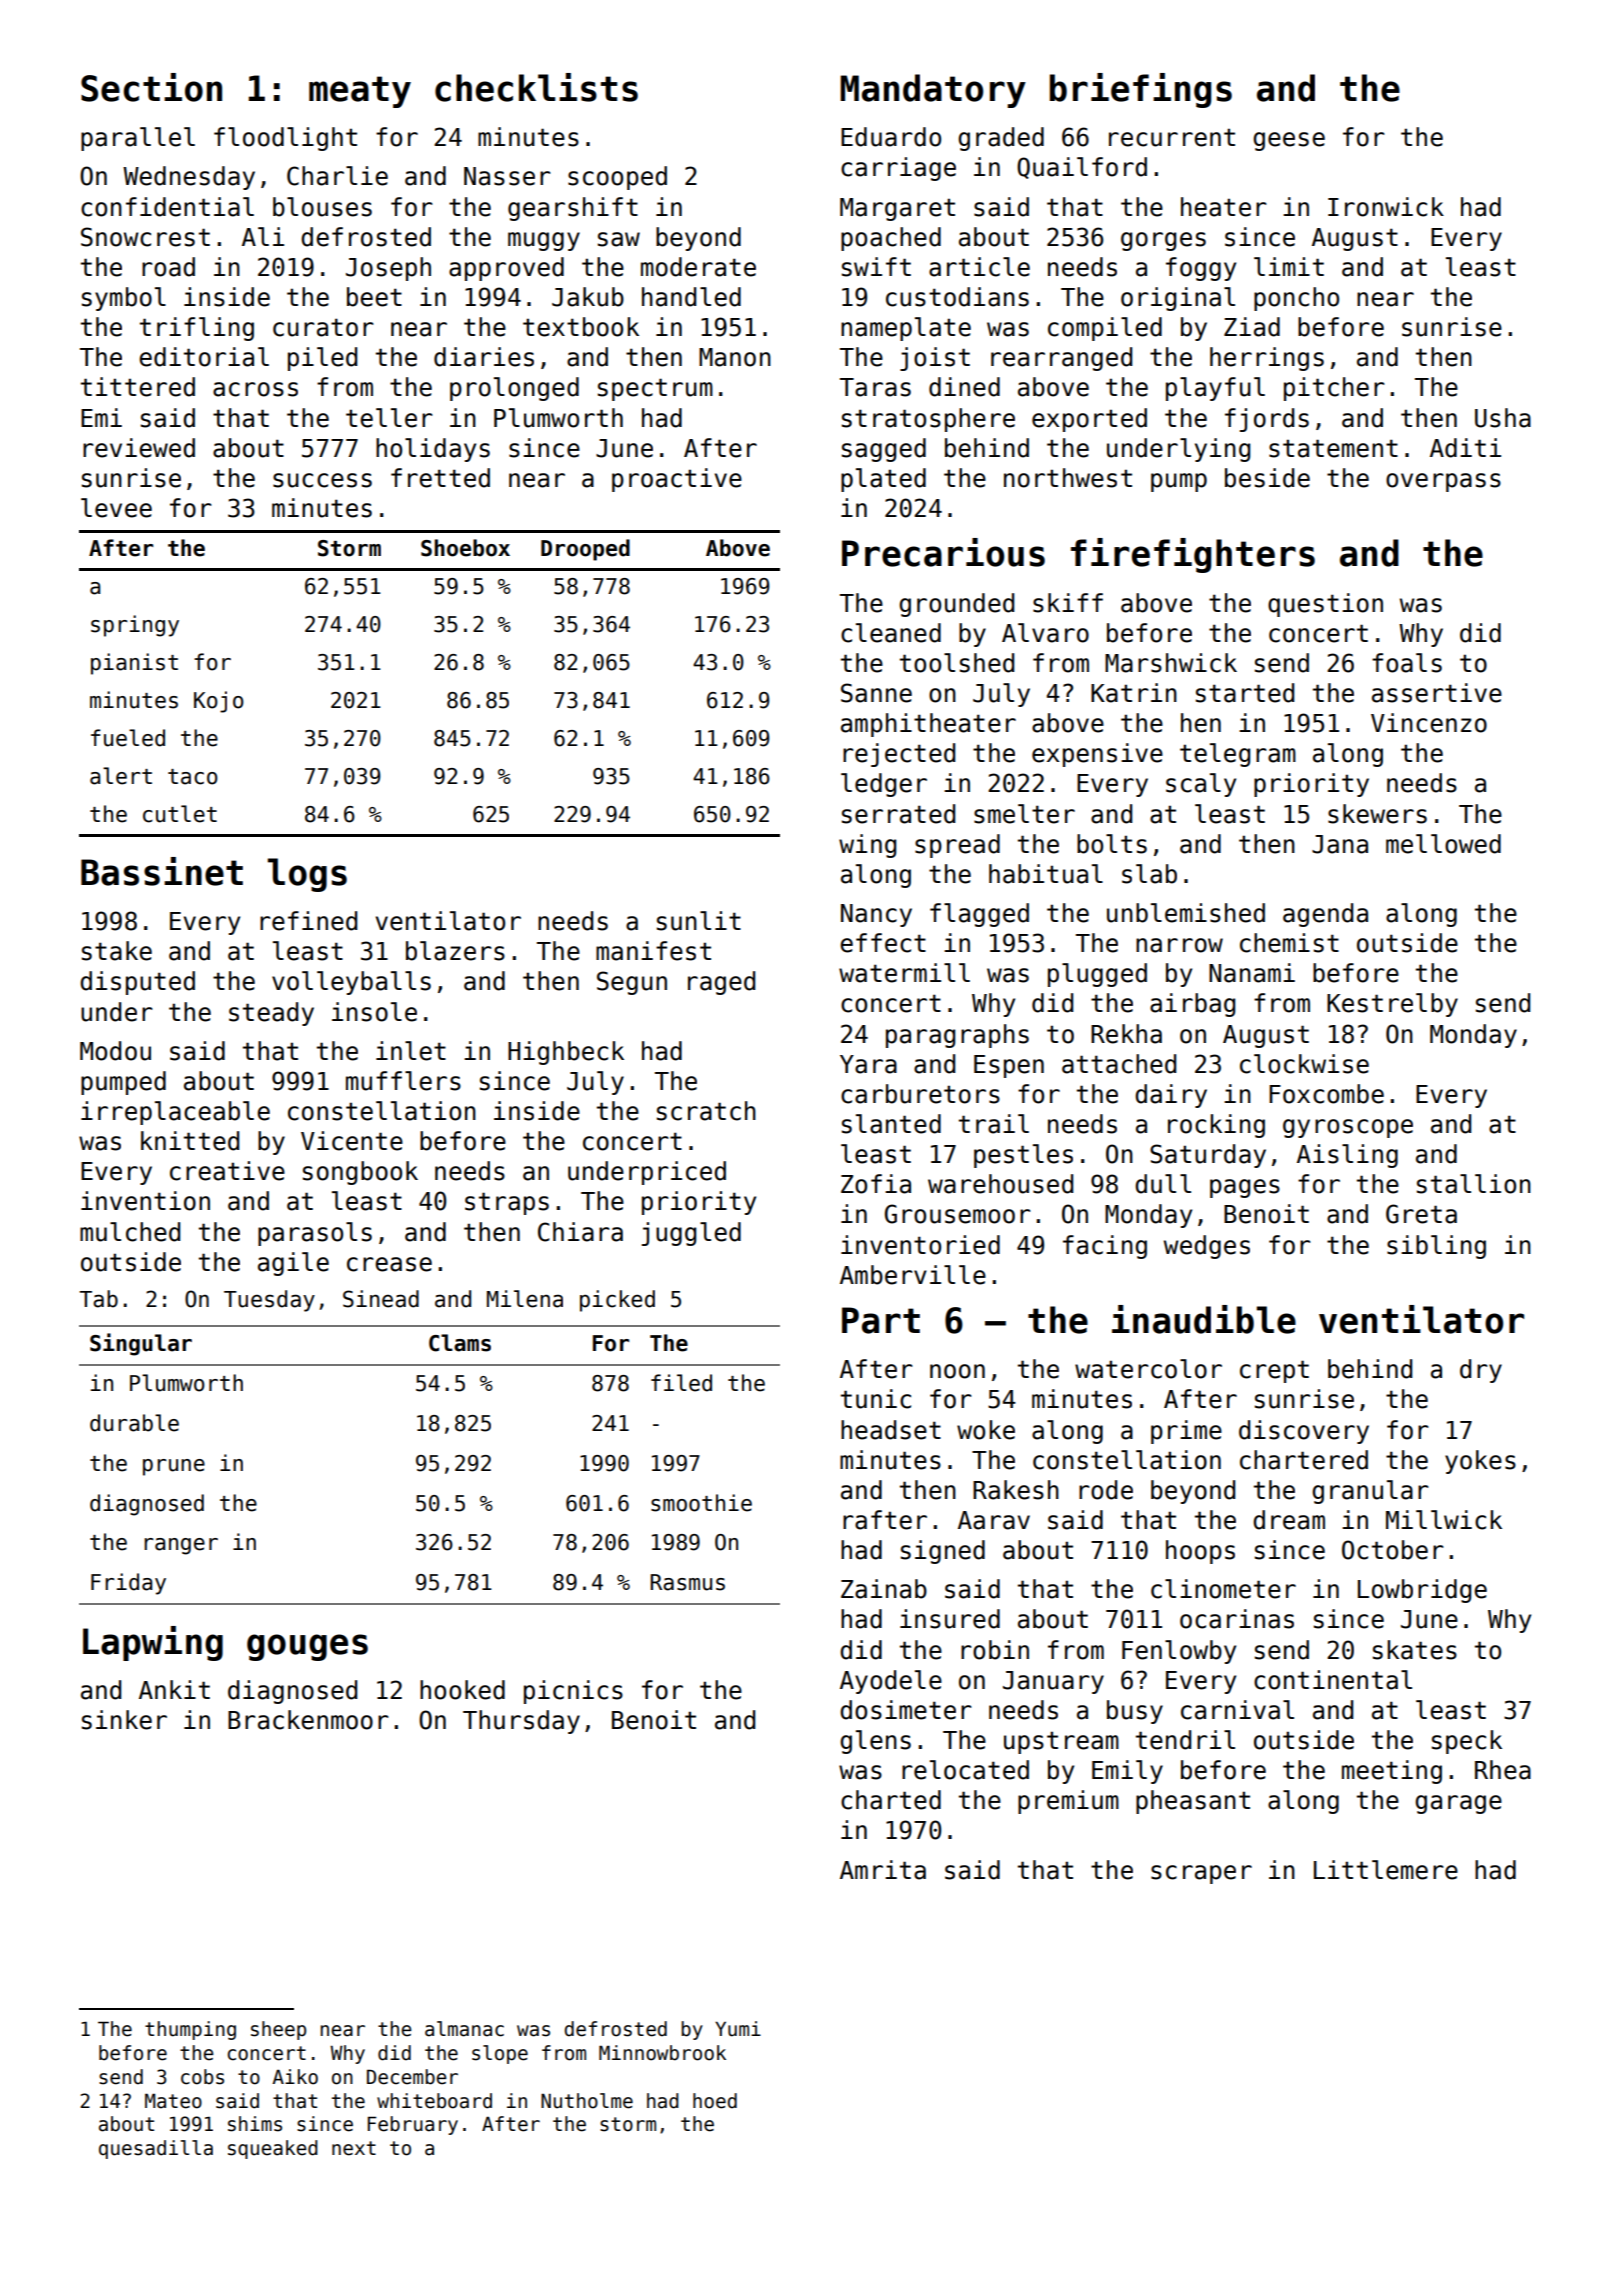 Image resolution: width=1620 pixels, height=2292 pixels. I want to click on stallion, so click(1474, 1184).
